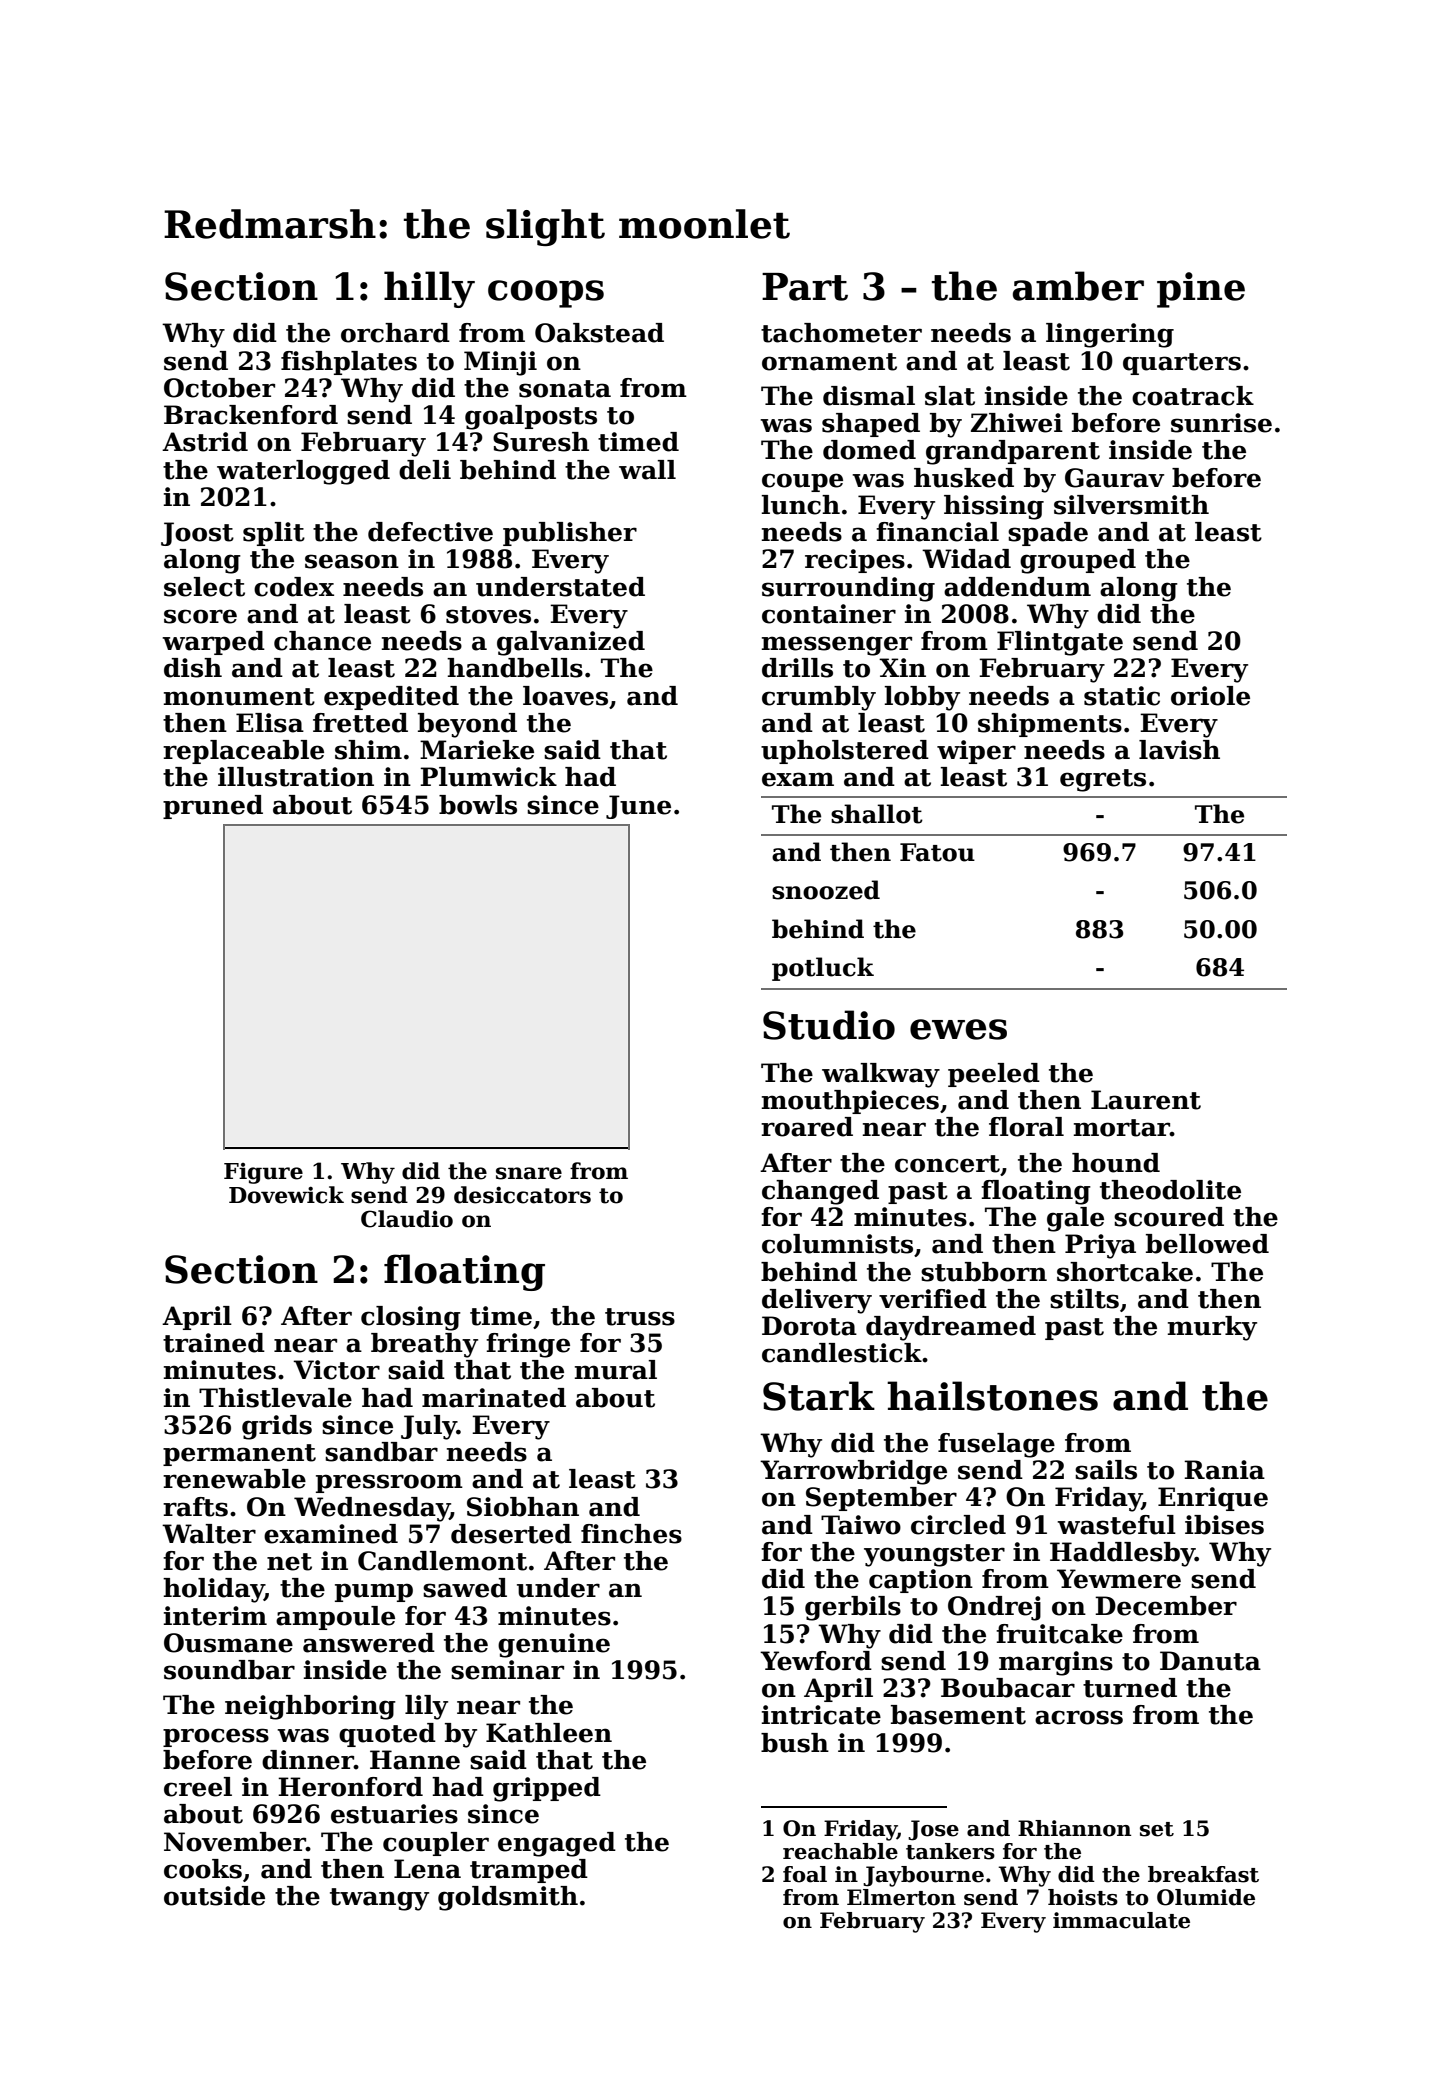 The width and height of the page is (1450, 2100). I want to click on amber, so click(1078, 286).
